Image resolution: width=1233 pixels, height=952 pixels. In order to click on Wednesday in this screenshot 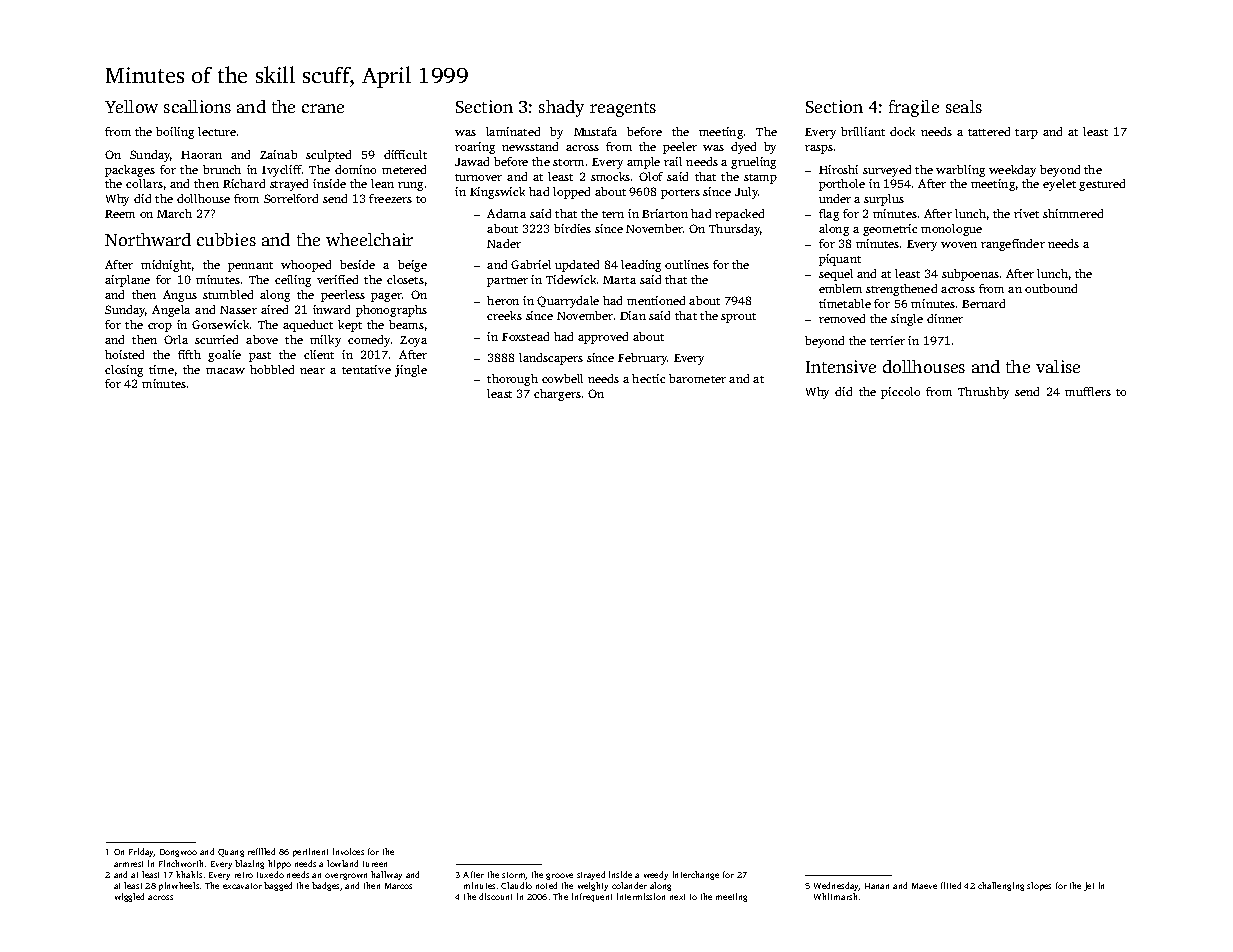, I will do `click(836, 886)`.
